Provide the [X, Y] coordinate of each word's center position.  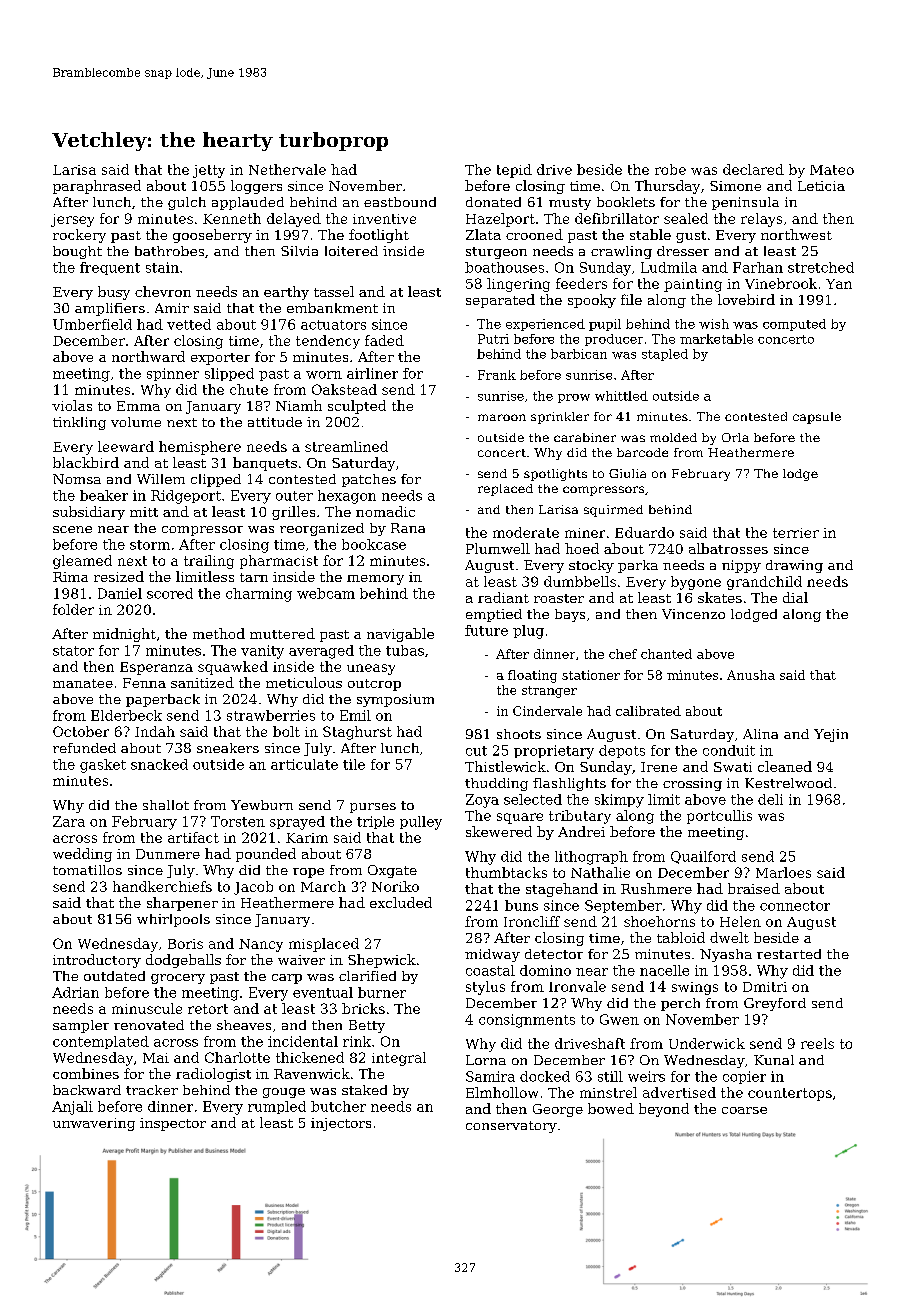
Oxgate [392, 871]
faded [384, 340]
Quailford [703, 857]
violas [72, 405]
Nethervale [287, 169]
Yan [839, 284]
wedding [82, 855]
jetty [209, 171]
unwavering [94, 1124]
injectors [341, 1124]
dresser [683, 251]
